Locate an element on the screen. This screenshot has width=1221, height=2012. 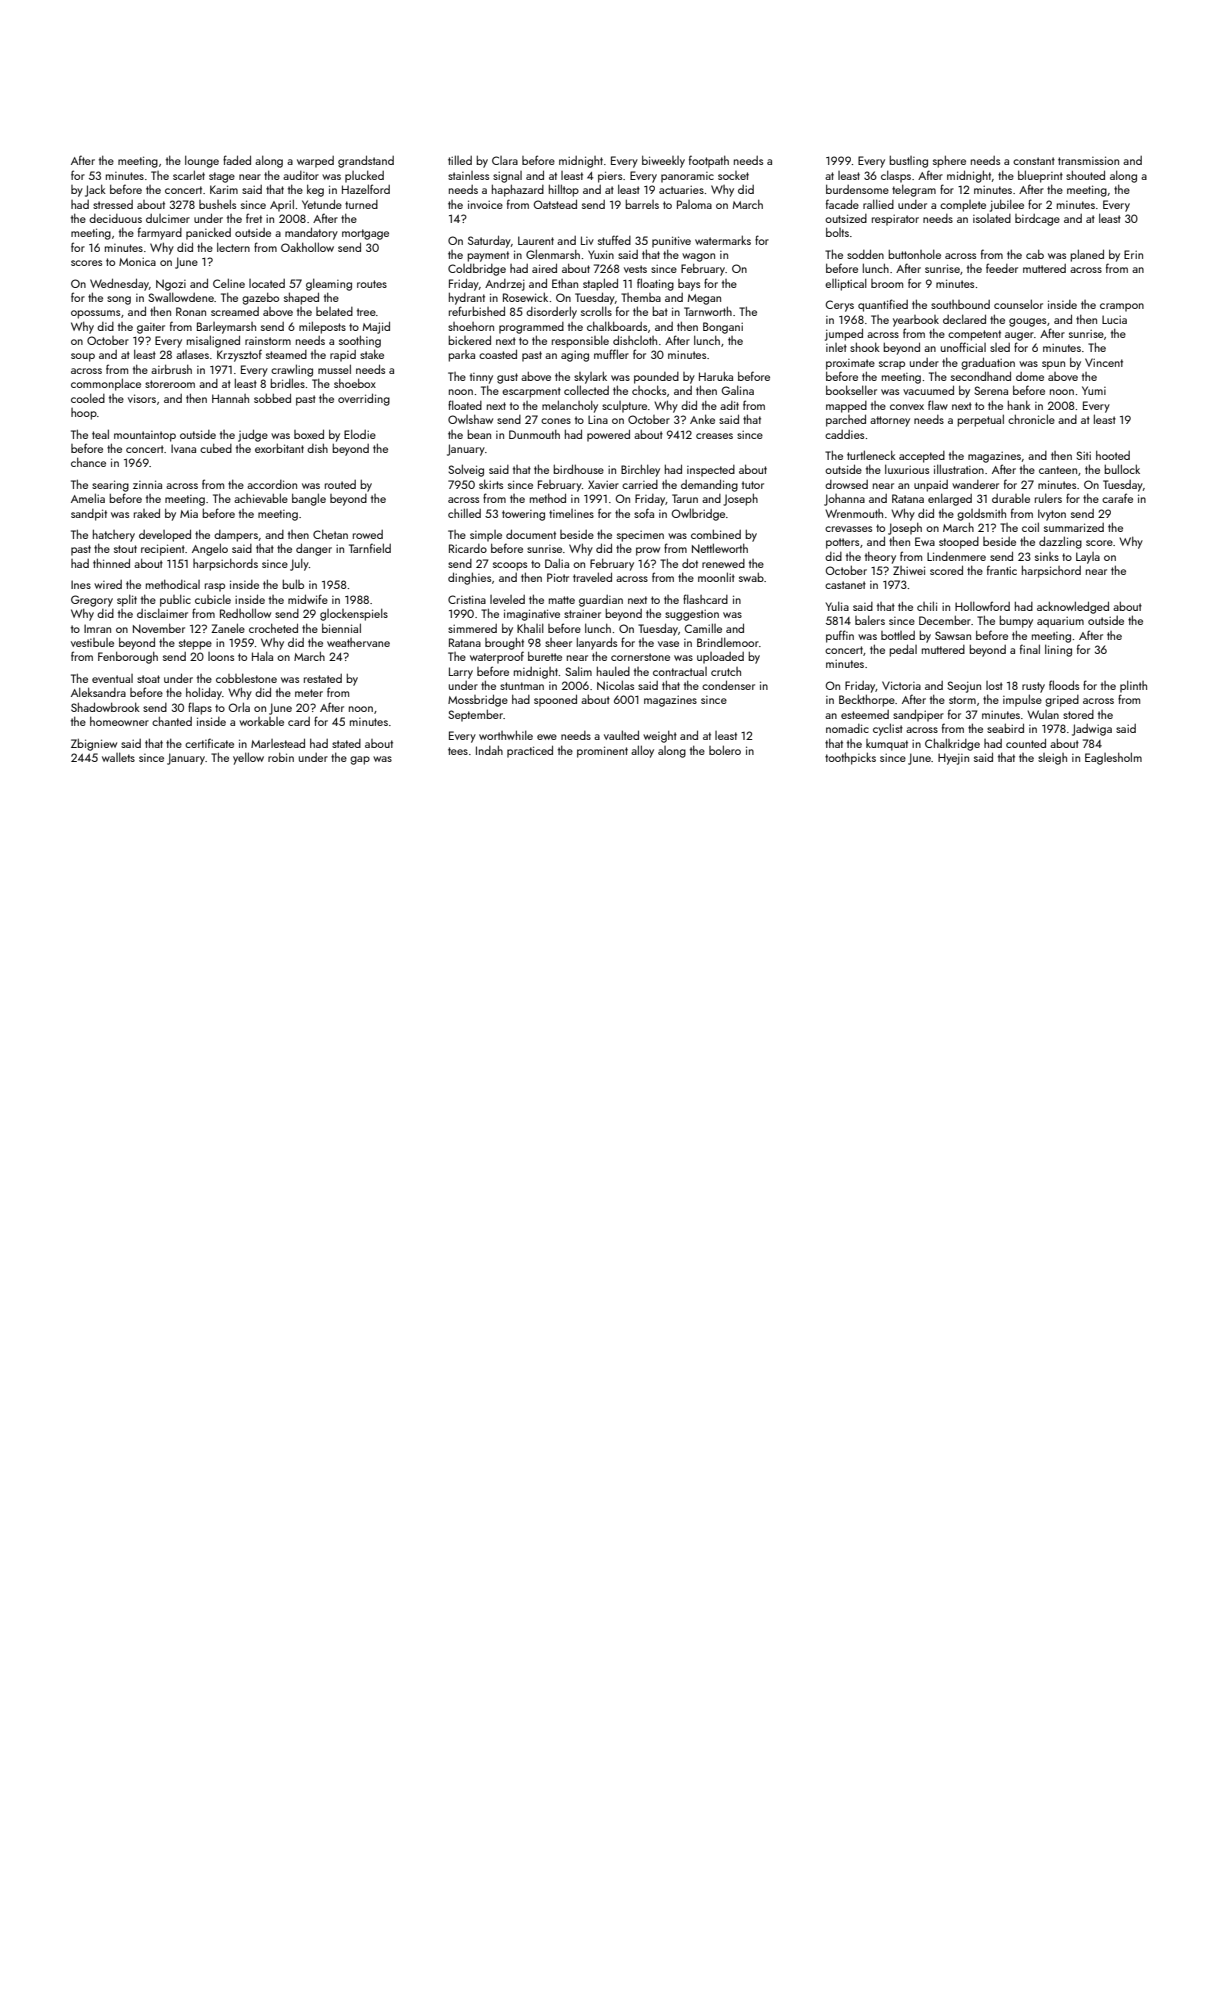
illustration is located at coordinates (959, 469).
